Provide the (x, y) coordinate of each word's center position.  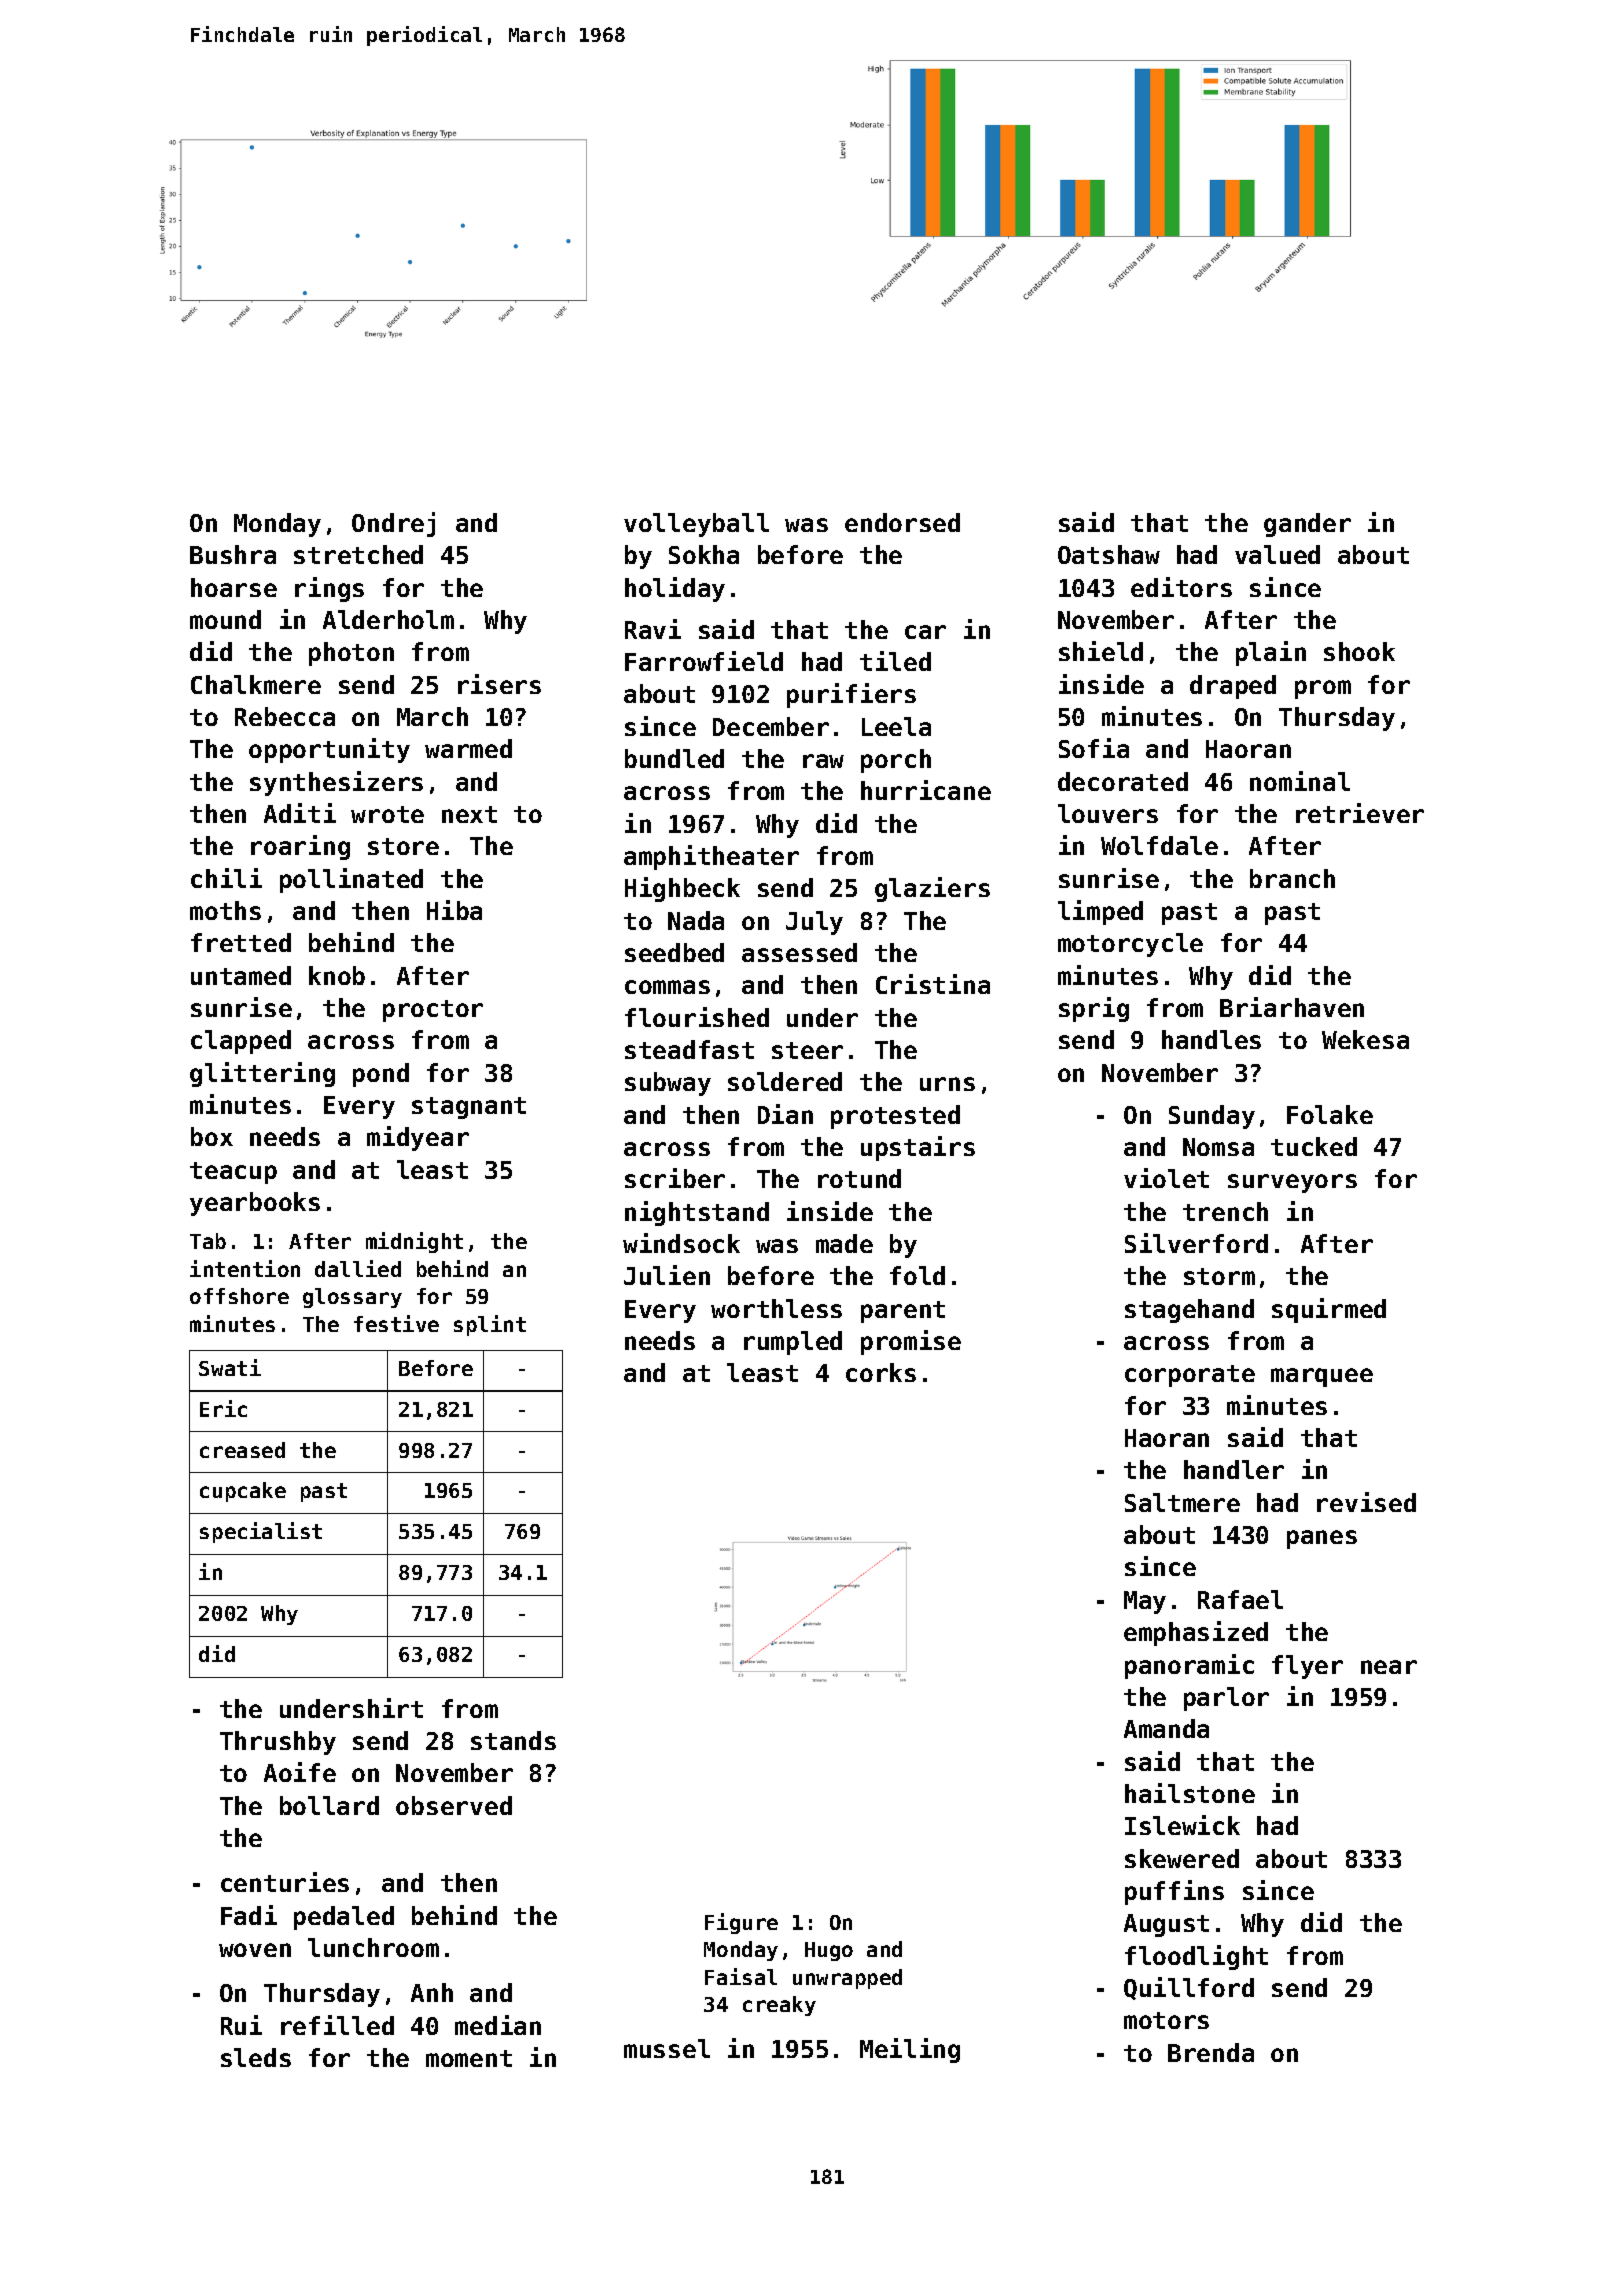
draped (1233, 687)
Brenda (1211, 2052)
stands (513, 1740)
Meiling (910, 2050)
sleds (256, 2057)
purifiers (851, 695)
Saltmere (1182, 1502)
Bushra (233, 554)
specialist (261, 1532)
